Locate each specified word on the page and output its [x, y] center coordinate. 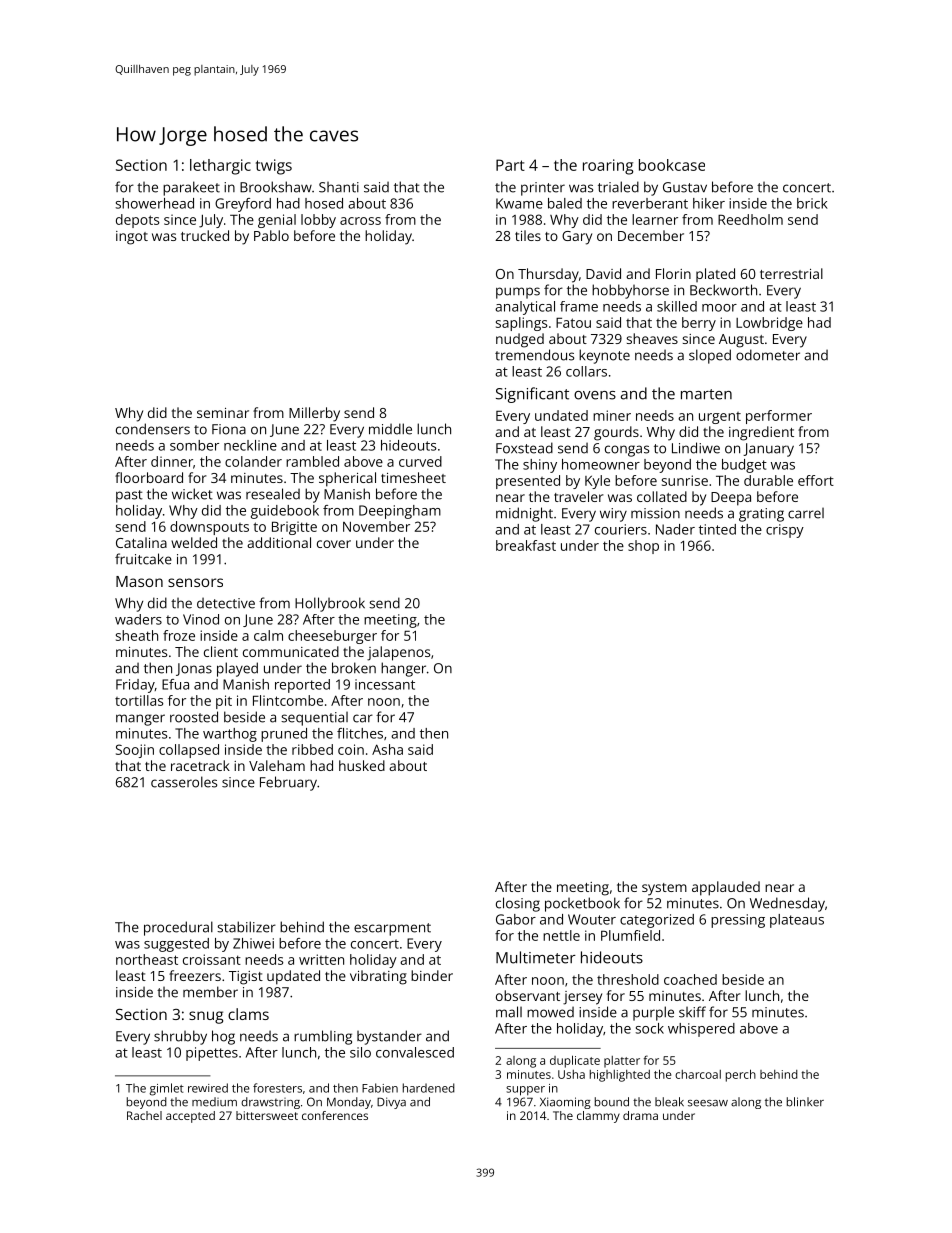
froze [179, 635]
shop [643, 547]
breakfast [526, 545]
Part [510, 165]
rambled [312, 461]
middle [390, 429]
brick [812, 203]
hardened [429, 1088]
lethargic [220, 167]
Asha [387, 749]
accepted [190, 1117]
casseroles [184, 782]
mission [655, 513]
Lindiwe [696, 448]
